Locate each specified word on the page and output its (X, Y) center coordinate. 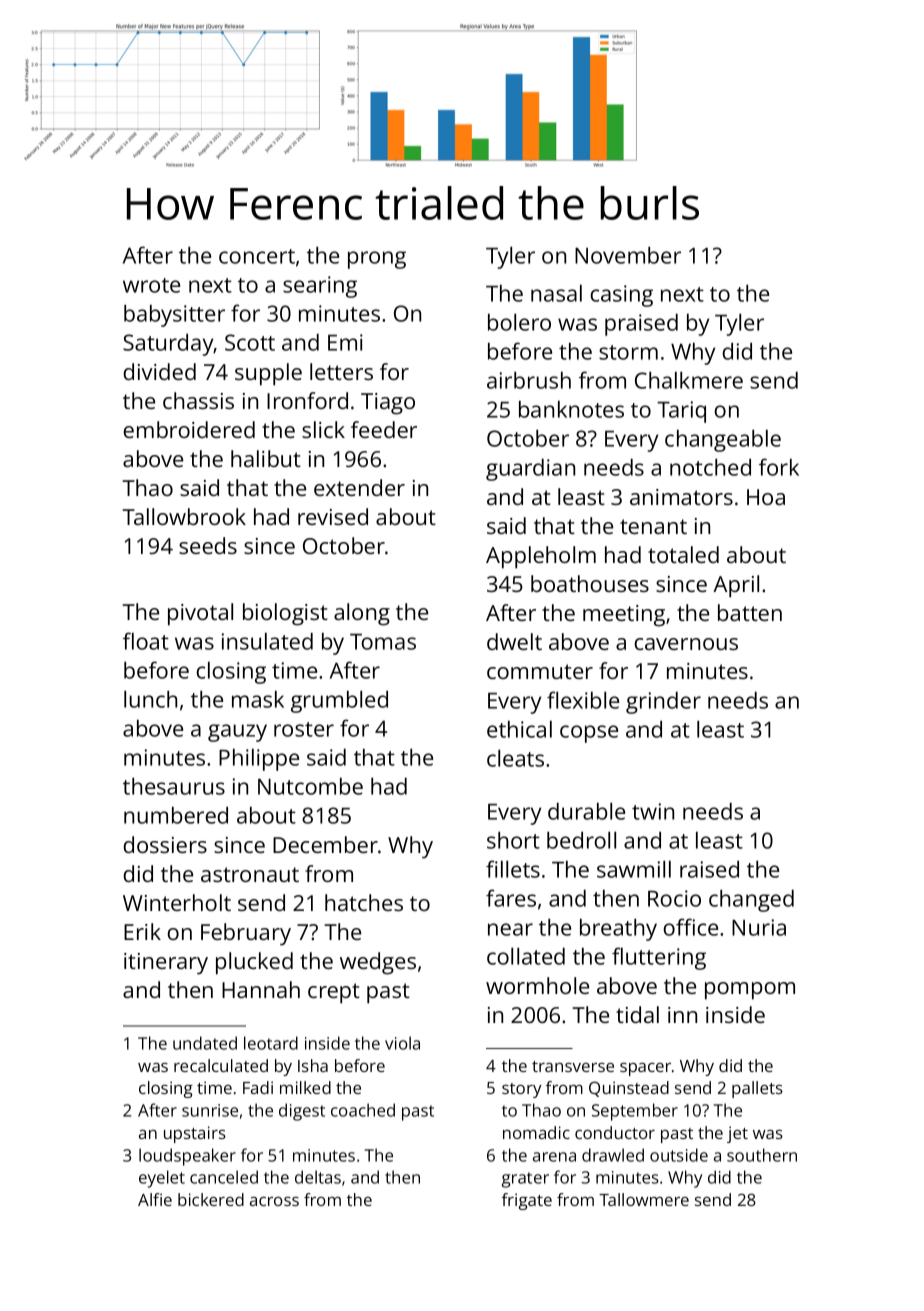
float (146, 641)
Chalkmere (689, 380)
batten (750, 612)
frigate (527, 1201)
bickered (211, 1199)
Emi (345, 342)
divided (159, 371)
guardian (530, 470)
